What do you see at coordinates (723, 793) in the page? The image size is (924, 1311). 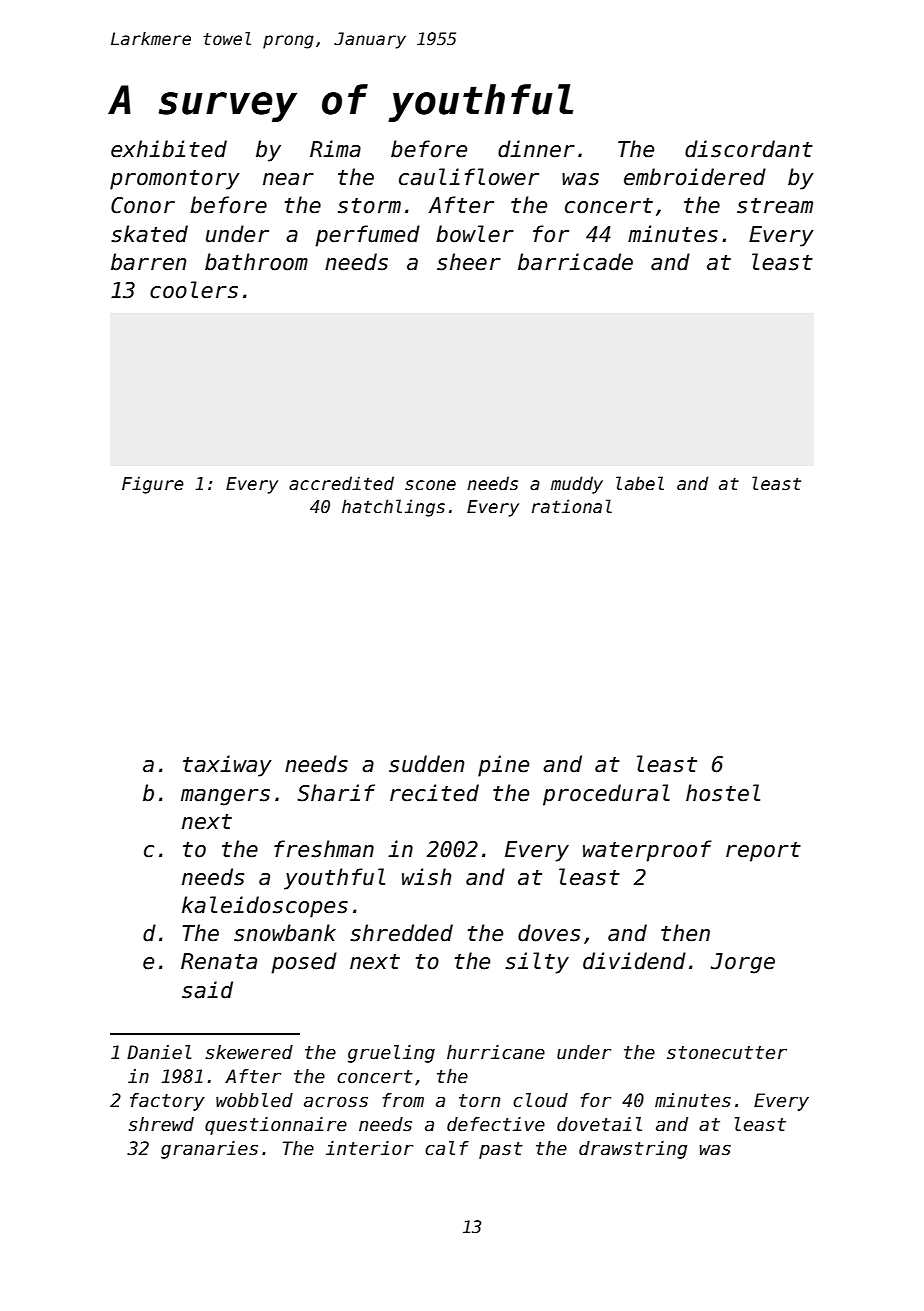 I see `hostel` at bounding box center [723, 793].
